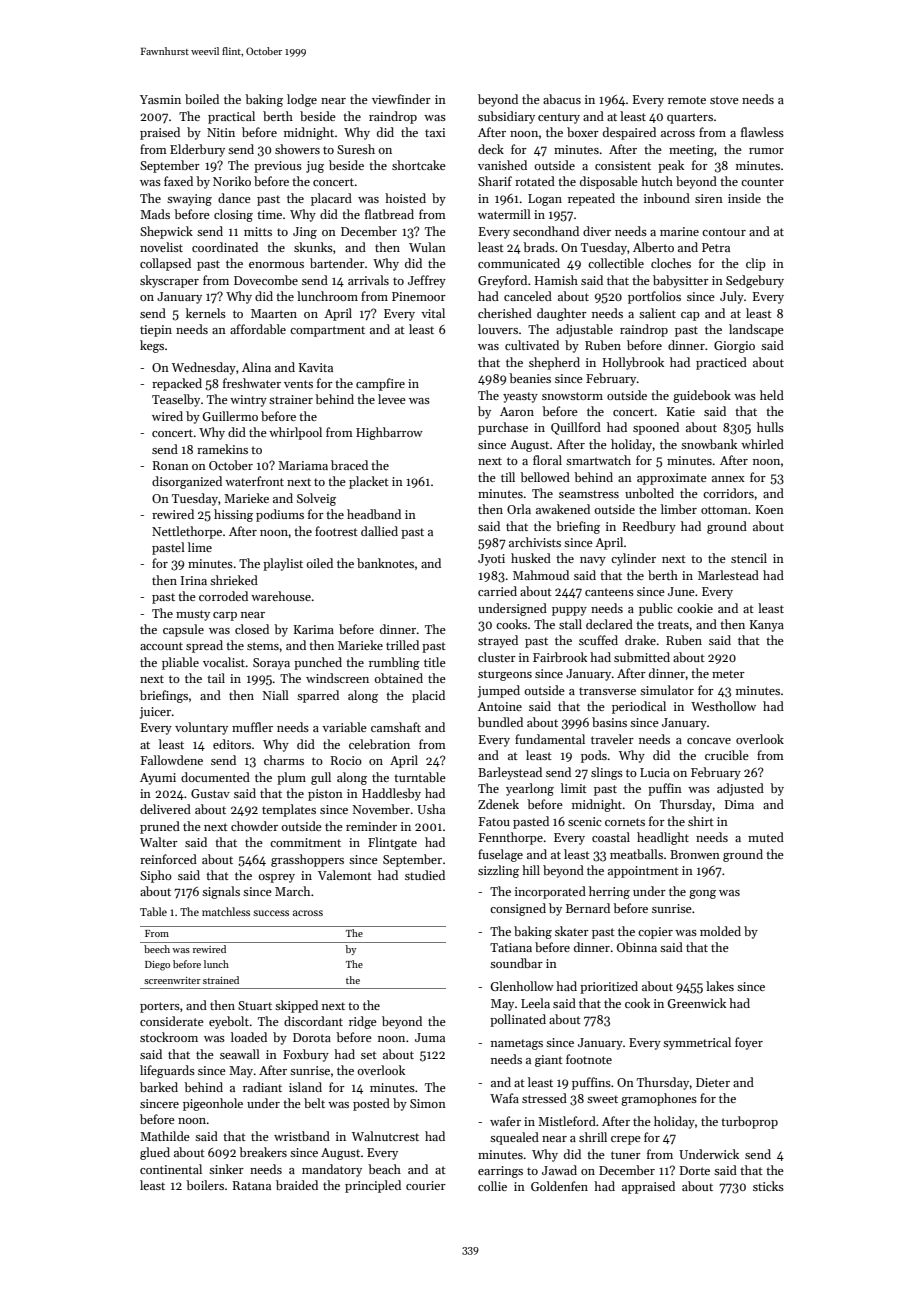  What do you see at coordinates (425, 875) in the page?
I see `studied` at bounding box center [425, 875].
